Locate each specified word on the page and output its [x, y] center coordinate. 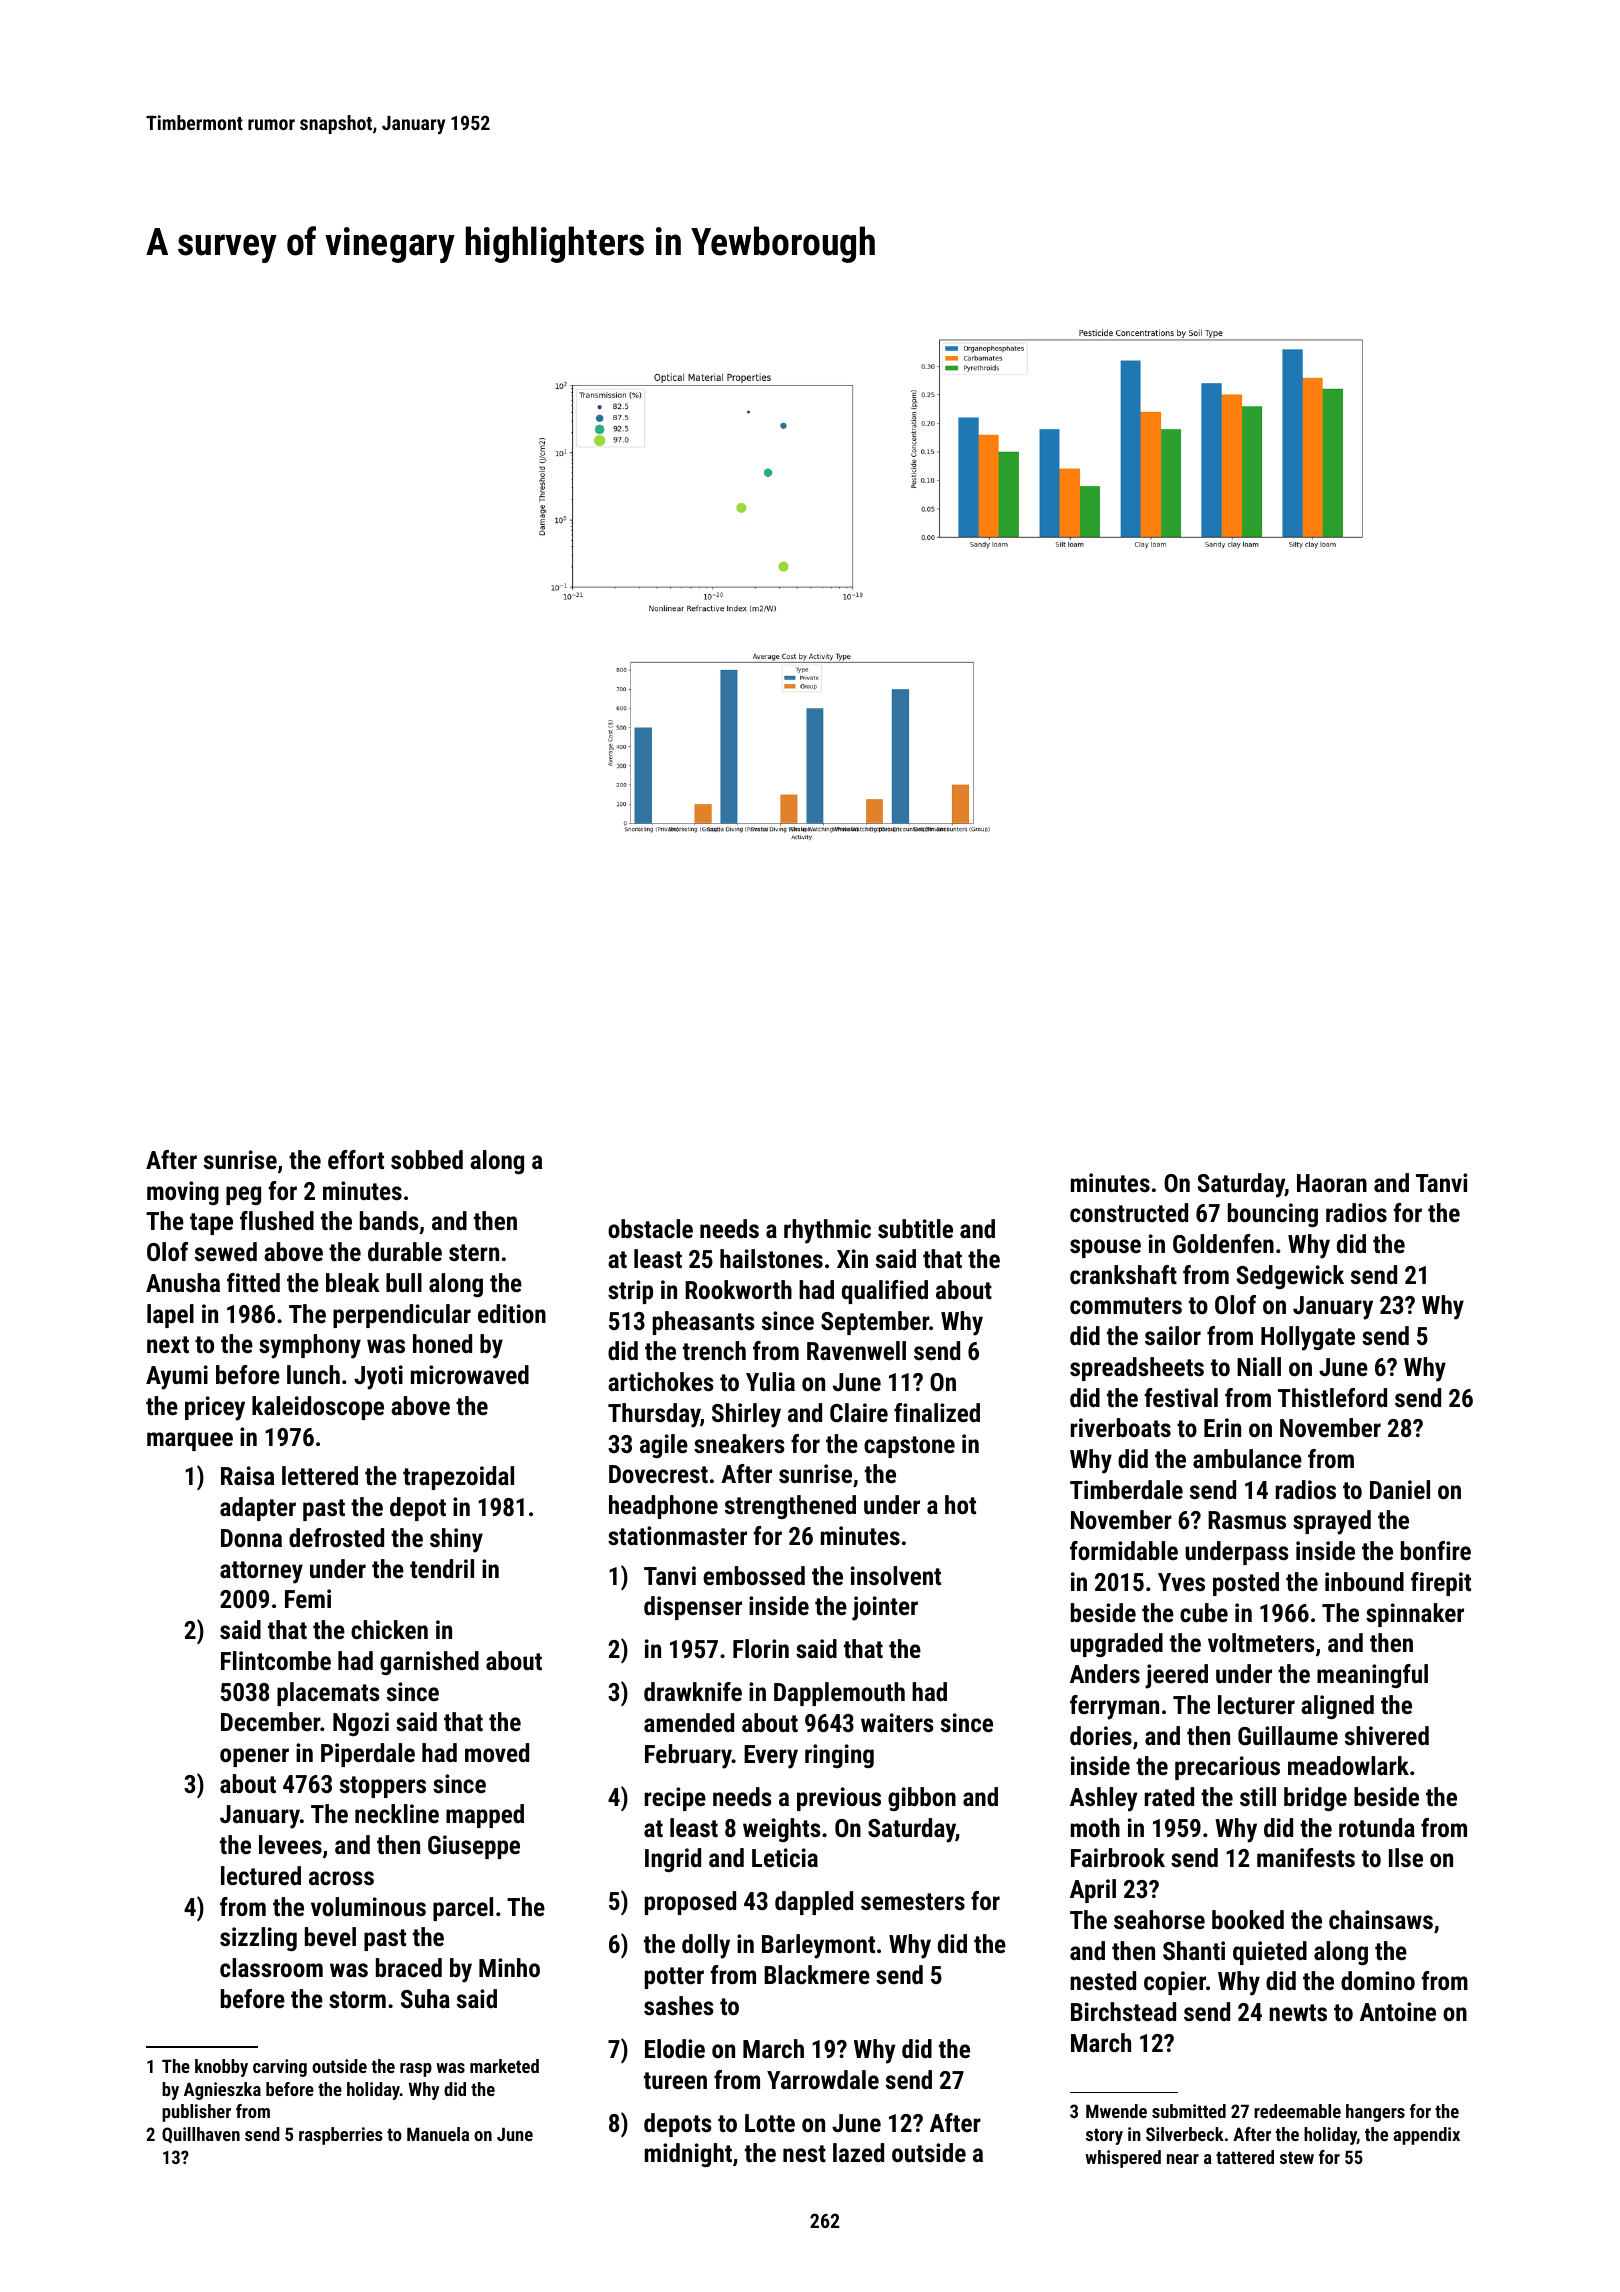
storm [357, 1999]
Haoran [1332, 1183]
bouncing [1273, 1215]
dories [1101, 1735]
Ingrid [673, 1860]
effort [356, 1159]
